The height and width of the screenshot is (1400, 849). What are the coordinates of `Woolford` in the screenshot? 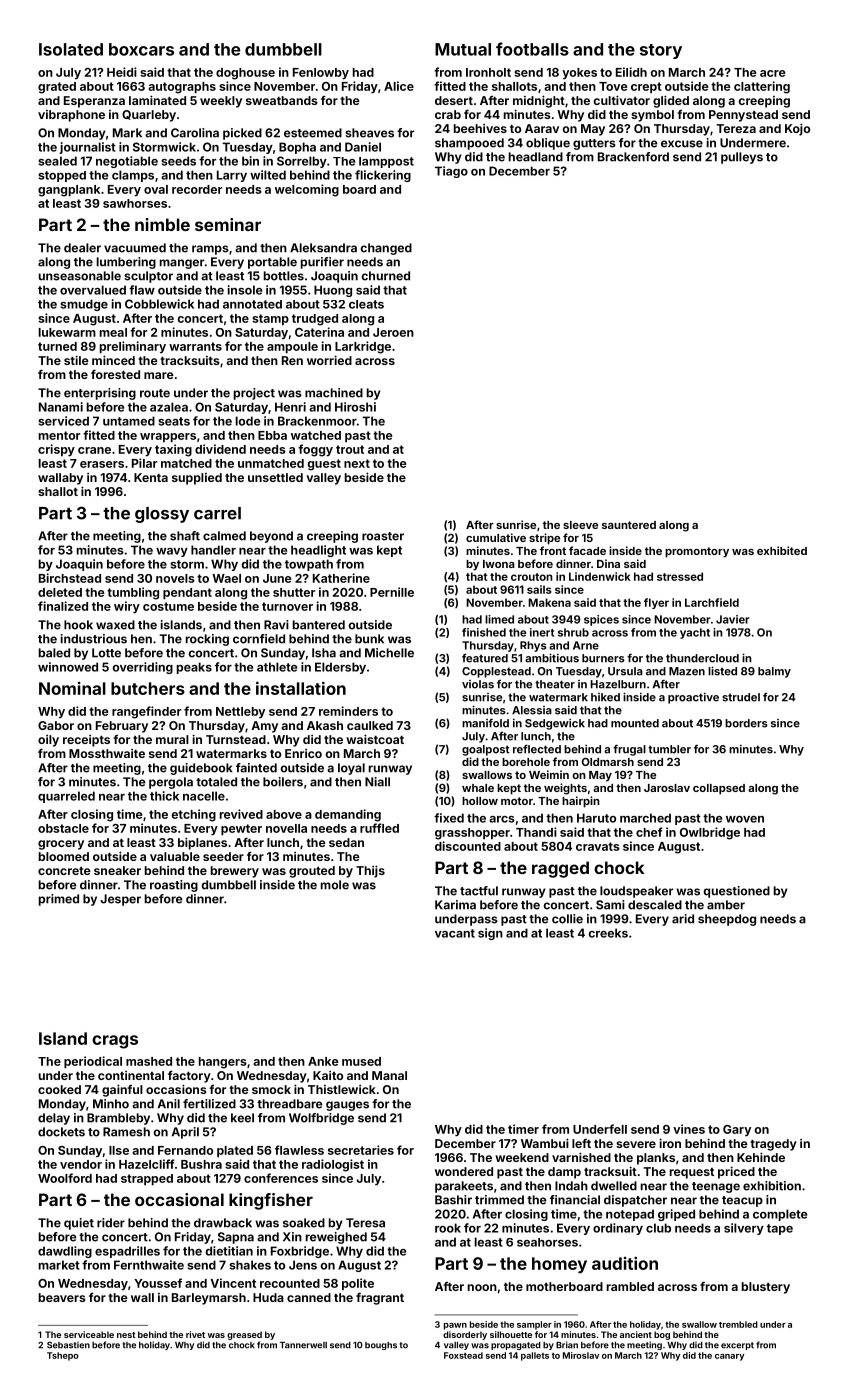 It's located at (65, 1178).
